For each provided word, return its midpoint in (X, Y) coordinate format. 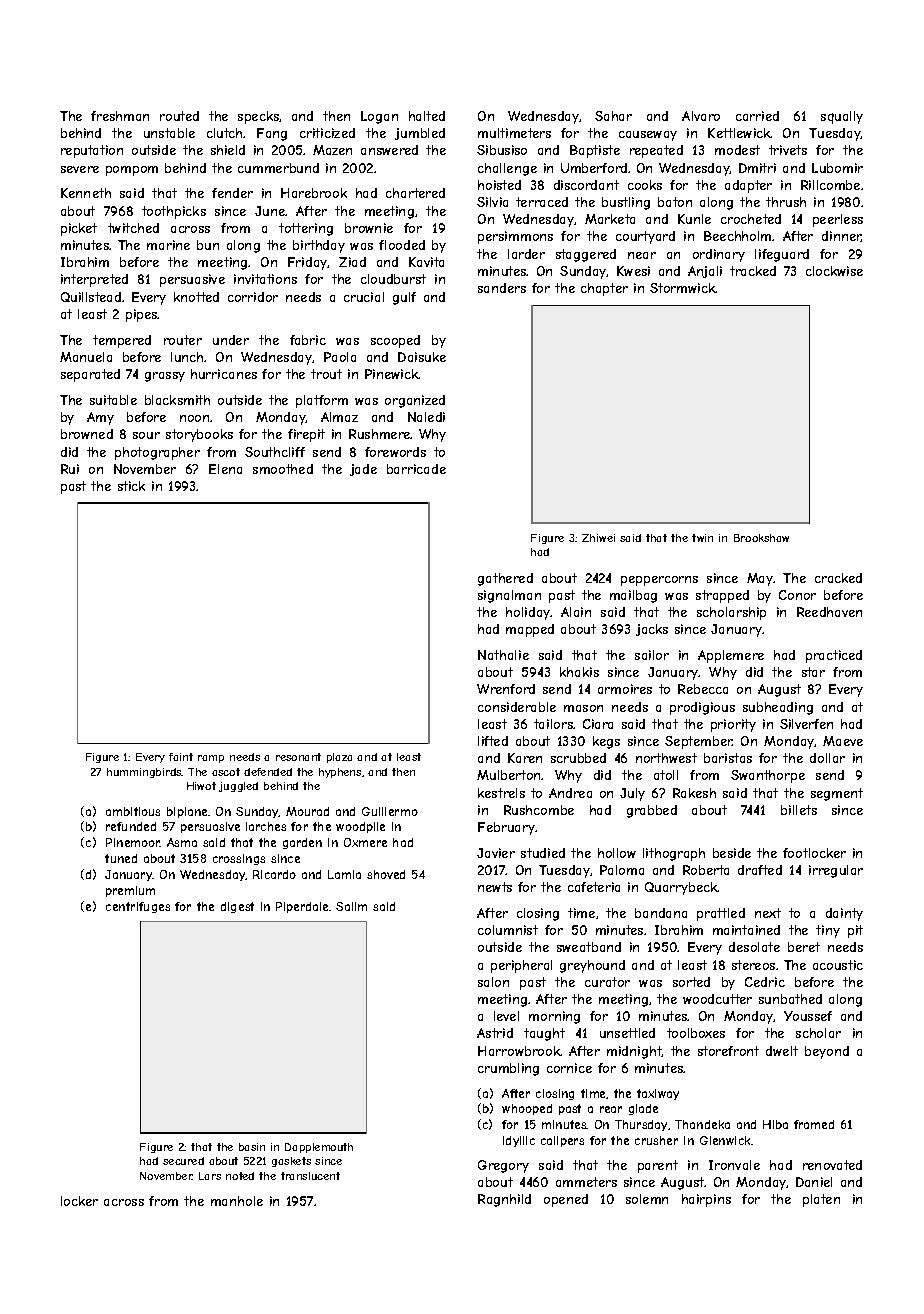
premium (130, 891)
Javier (496, 853)
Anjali (705, 272)
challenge (507, 169)
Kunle (694, 219)
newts (495, 887)
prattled (721, 914)
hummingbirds (144, 773)
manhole (237, 1201)
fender (232, 193)
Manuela (86, 357)
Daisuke (422, 357)
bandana (661, 913)
